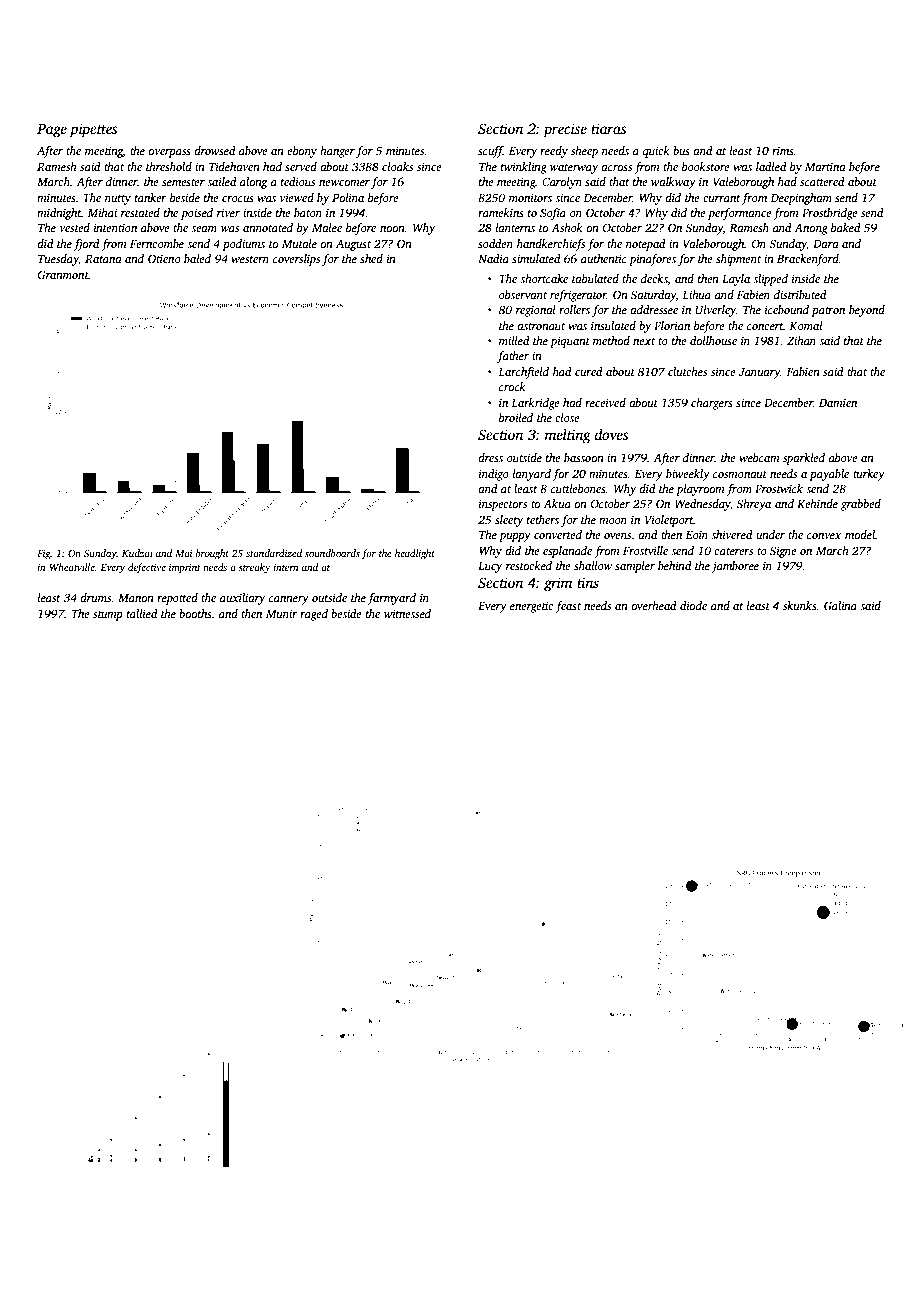 Image resolution: width=924 pixels, height=1308 pixels. What do you see at coordinates (829, 475) in the screenshot?
I see `payable` at bounding box center [829, 475].
